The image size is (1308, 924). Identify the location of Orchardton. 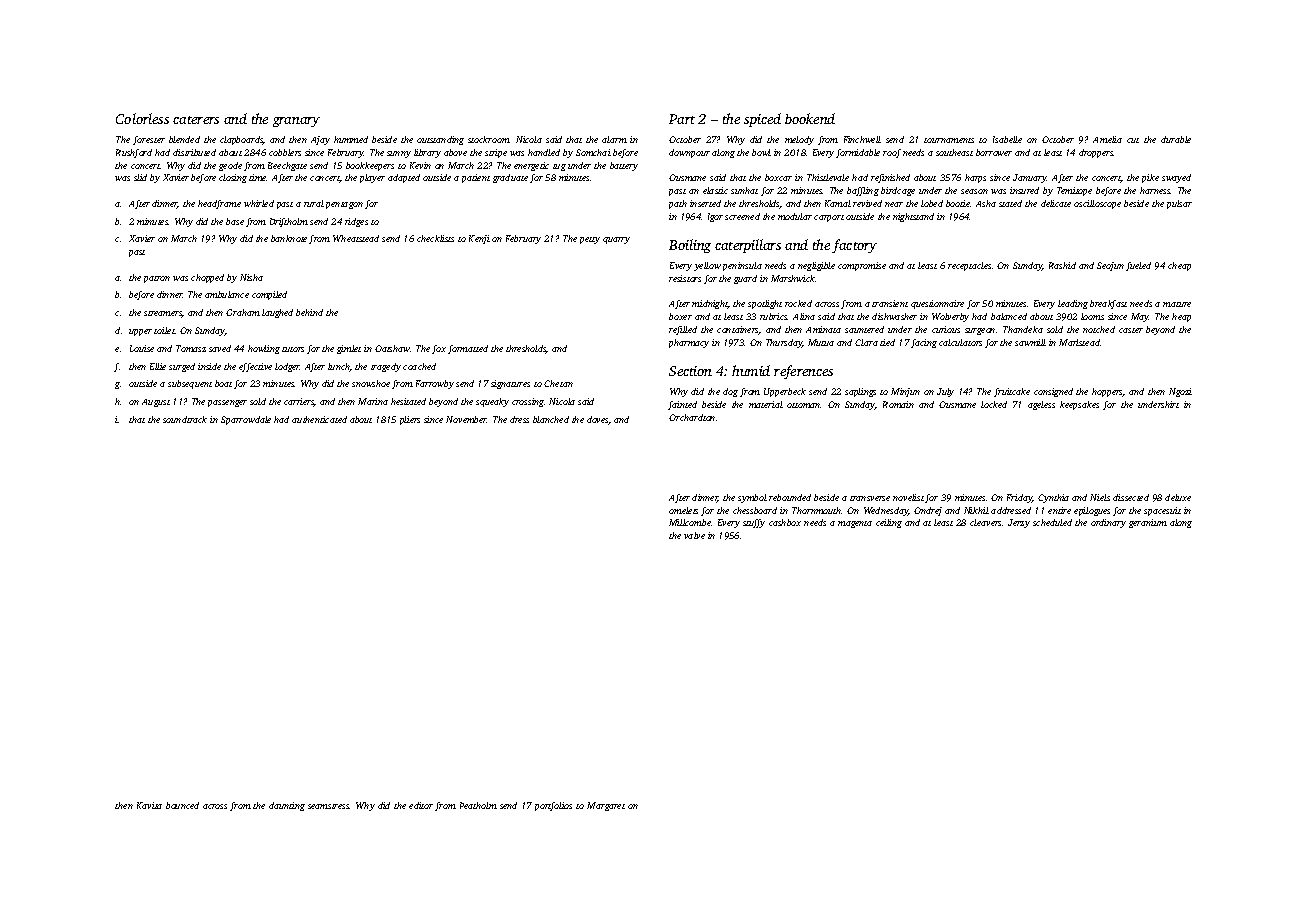
(692, 417).
